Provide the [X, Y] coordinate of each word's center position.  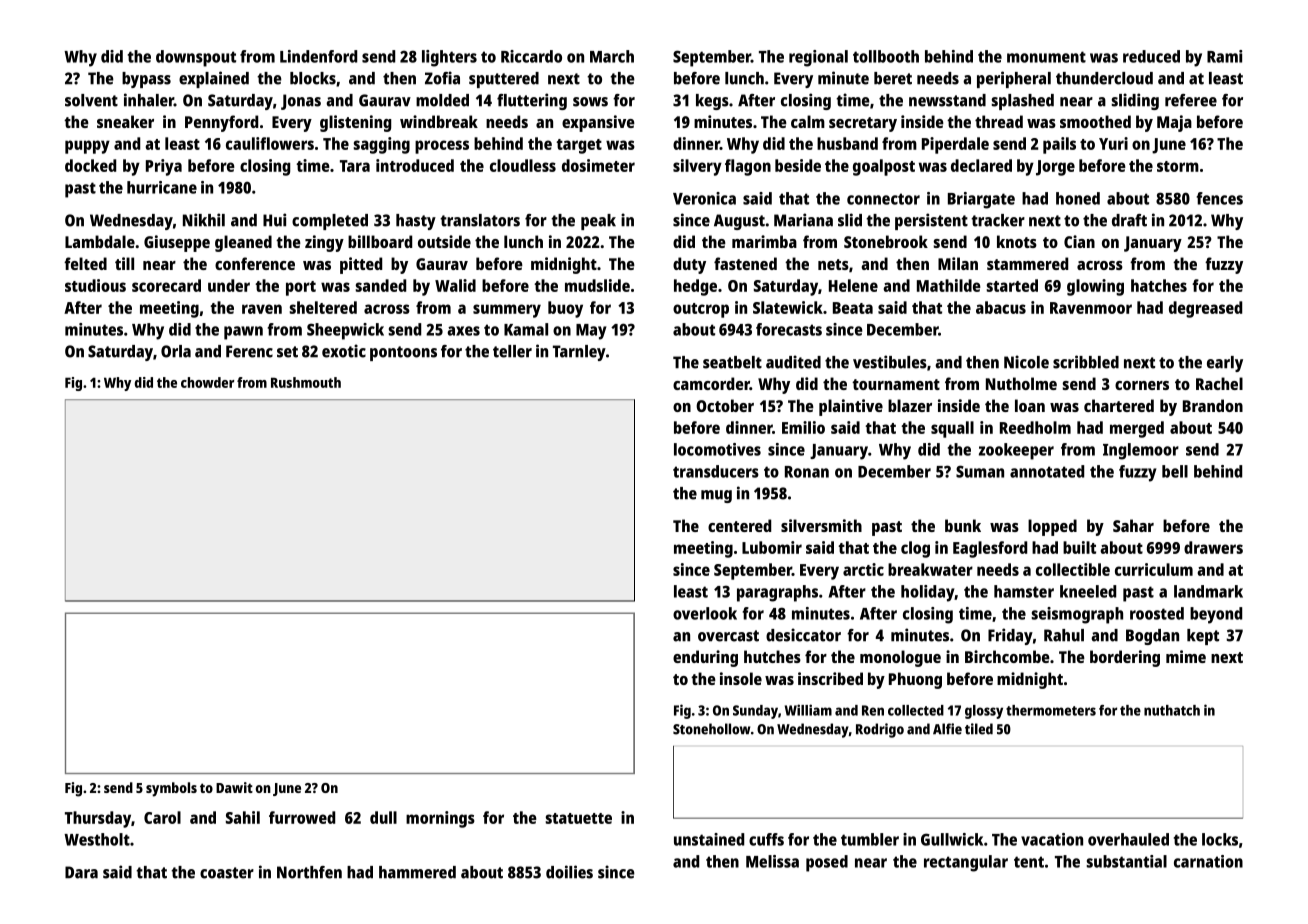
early [1225, 364]
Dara [81, 872]
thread [999, 121]
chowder [207, 382]
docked [90, 165]
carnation [1208, 861]
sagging [382, 145]
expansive [598, 123]
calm [808, 121]
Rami [1224, 56]
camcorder [711, 383]
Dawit [234, 787]
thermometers [1051, 710]
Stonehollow [711, 729]
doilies [569, 872]
